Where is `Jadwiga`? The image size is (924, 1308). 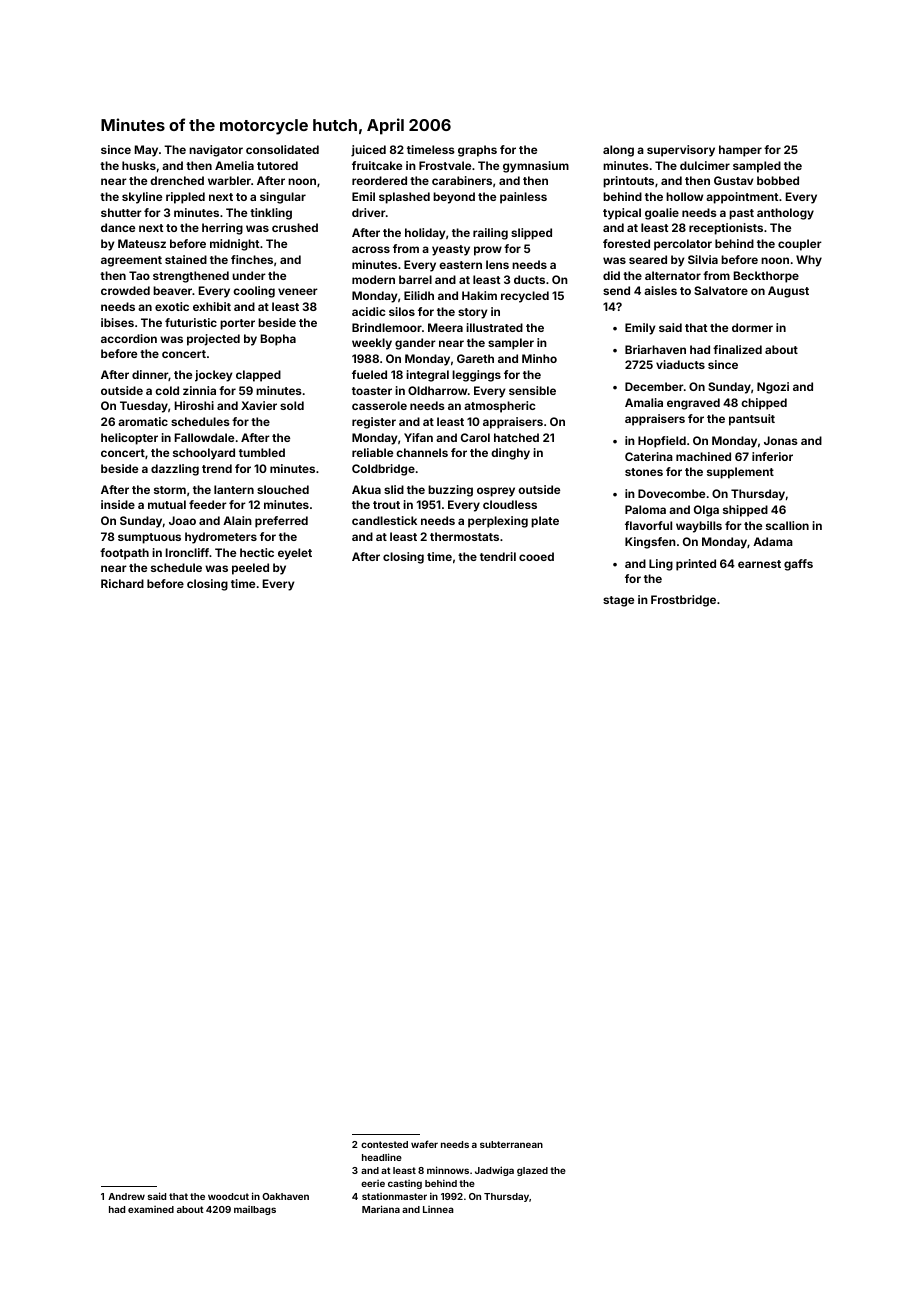
Jadwiga is located at coordinates (494, 1171).
